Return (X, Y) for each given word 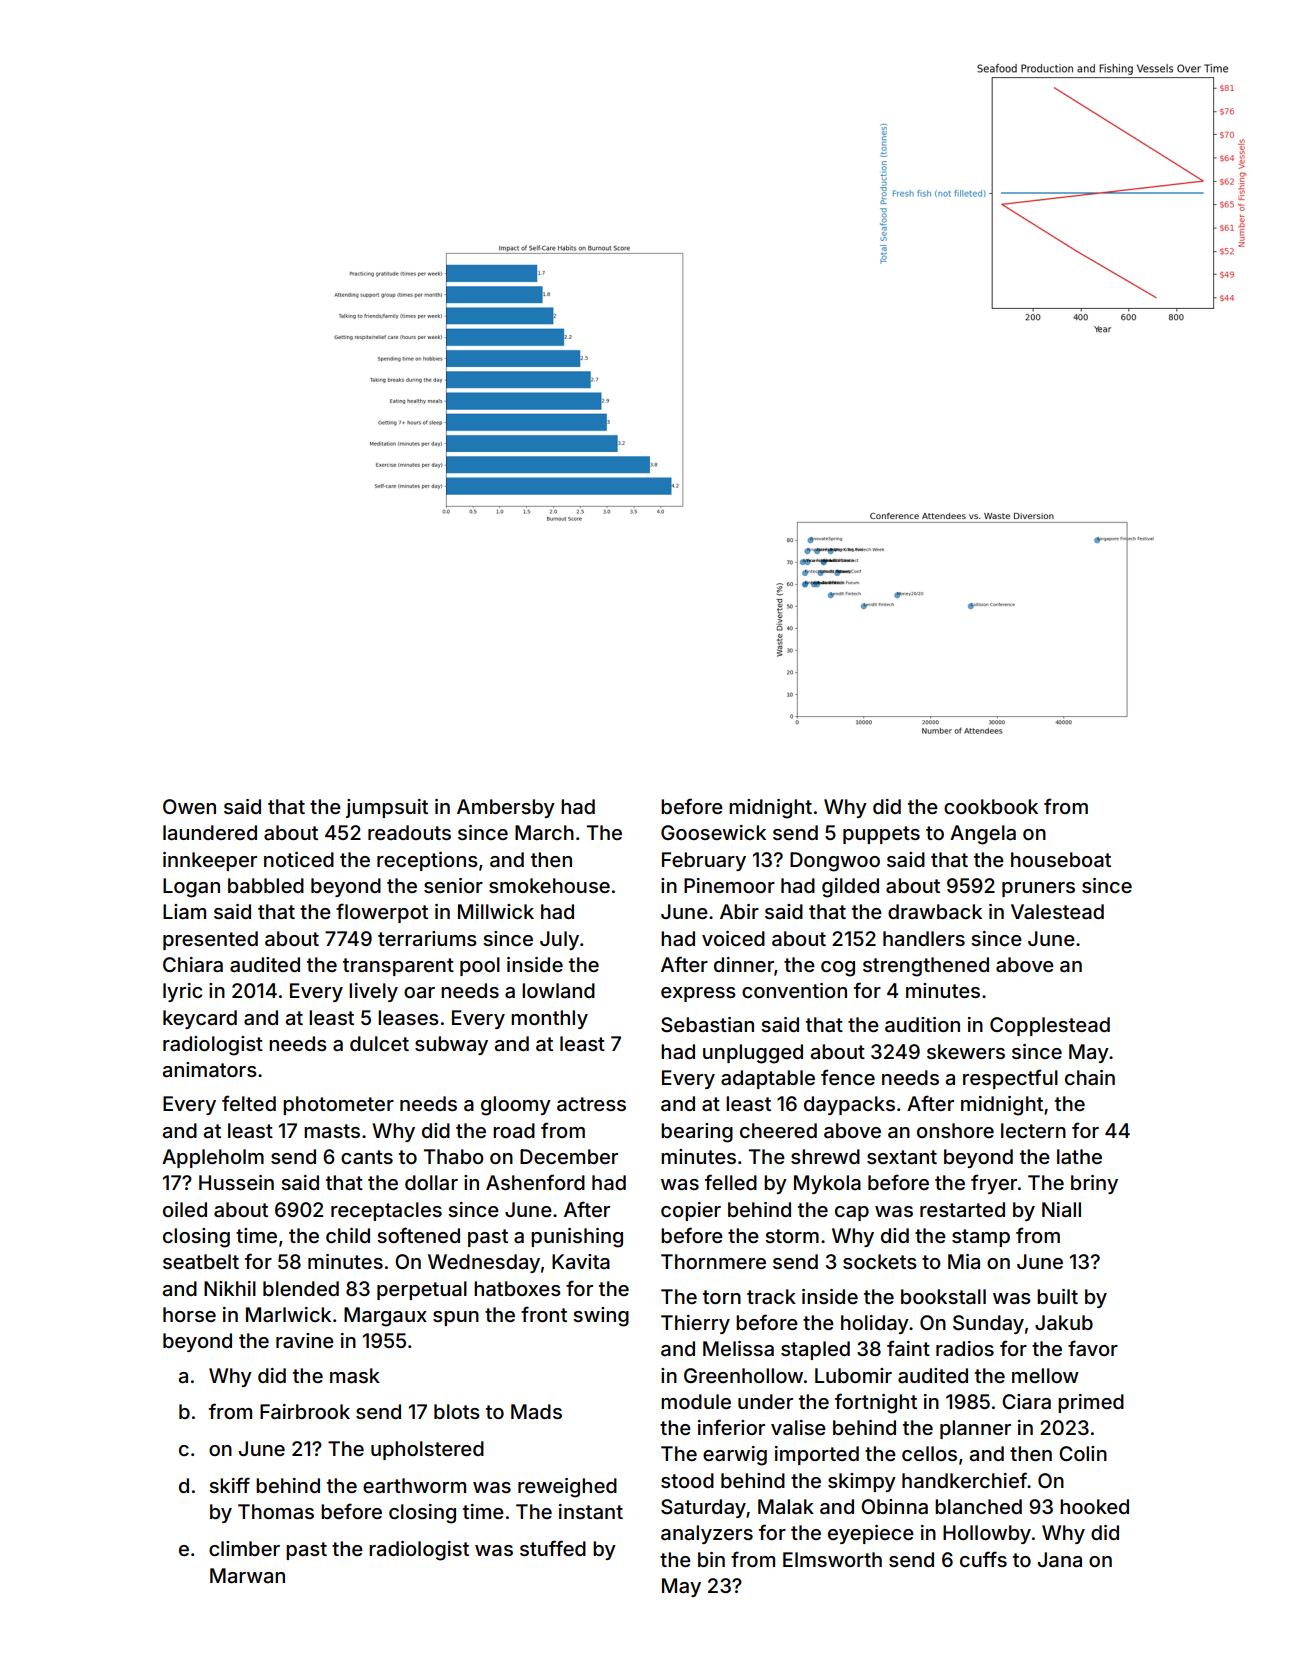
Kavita (581, 1262)
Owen (189, 806)
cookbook (991, 806)
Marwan (247, 1576)
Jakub (1064, 1322)
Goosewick (713, 832)
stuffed (553, 1548)
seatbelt (201, 1261)
